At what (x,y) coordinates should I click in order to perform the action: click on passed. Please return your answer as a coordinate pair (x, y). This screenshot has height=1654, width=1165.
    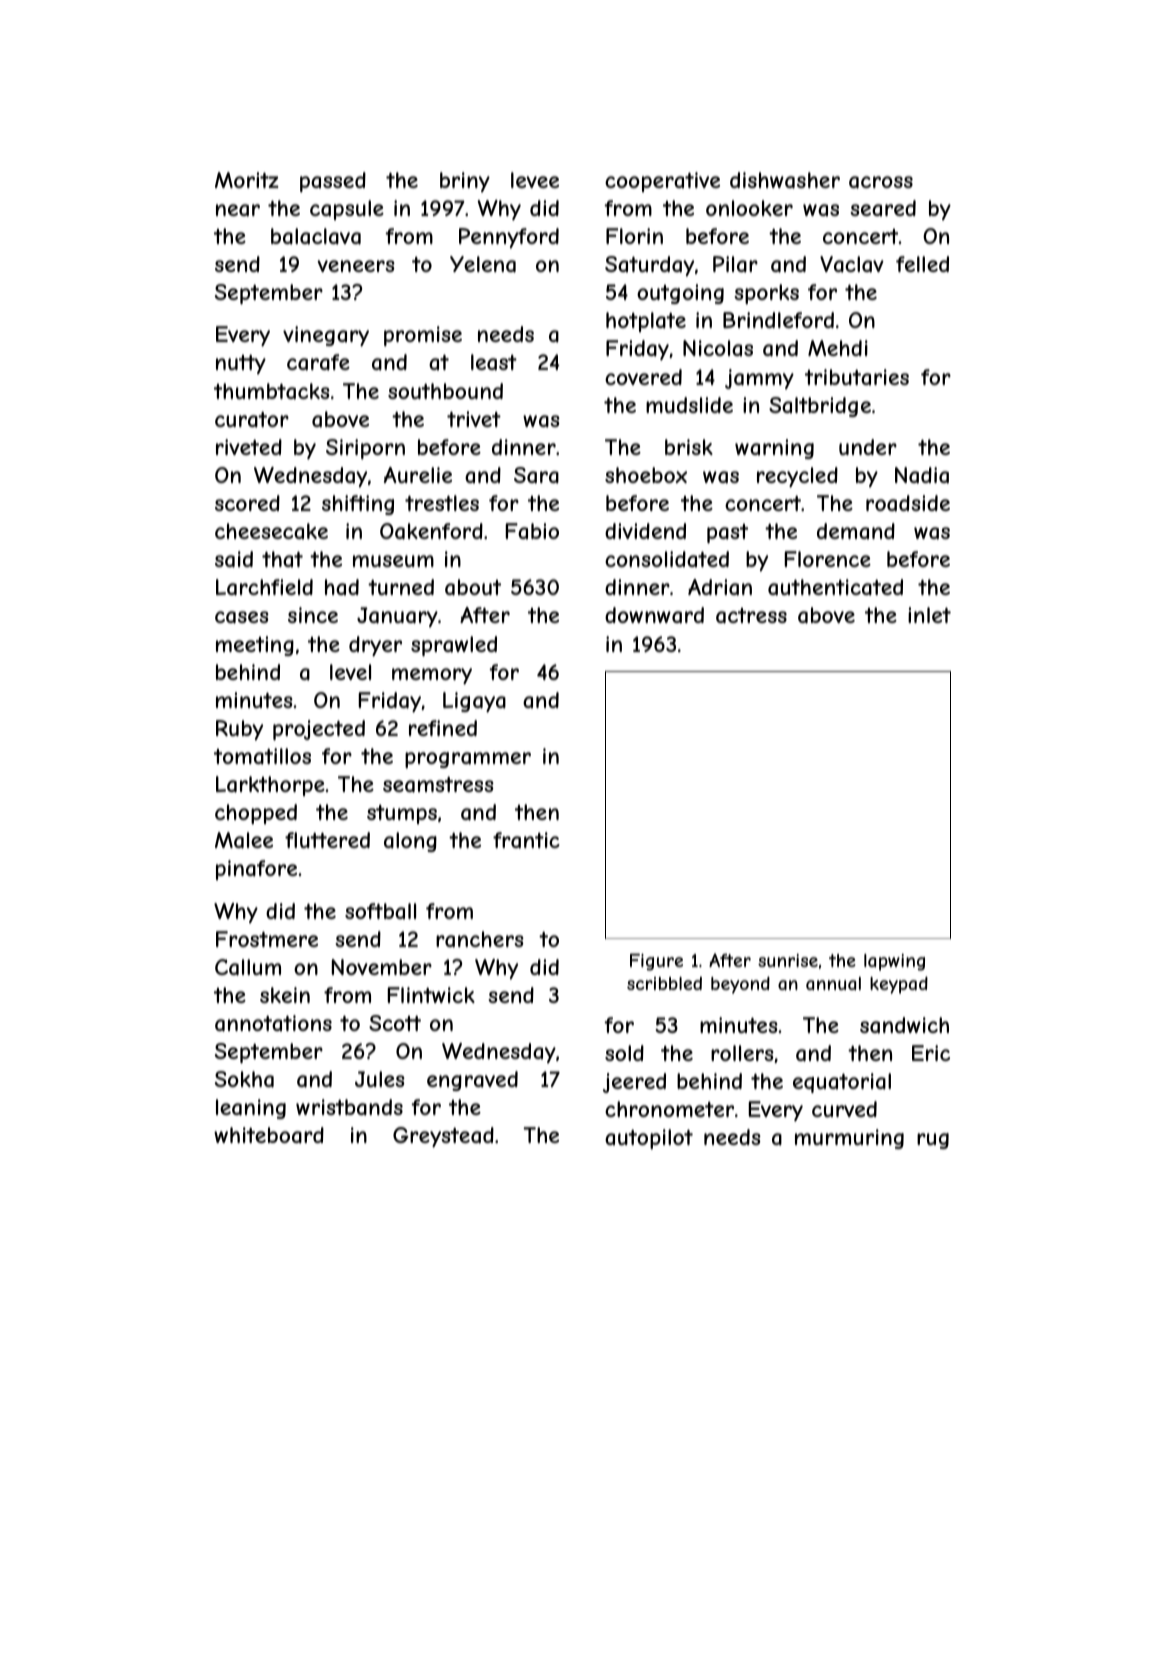
    Looking at the image, I should click on (333, 182).
